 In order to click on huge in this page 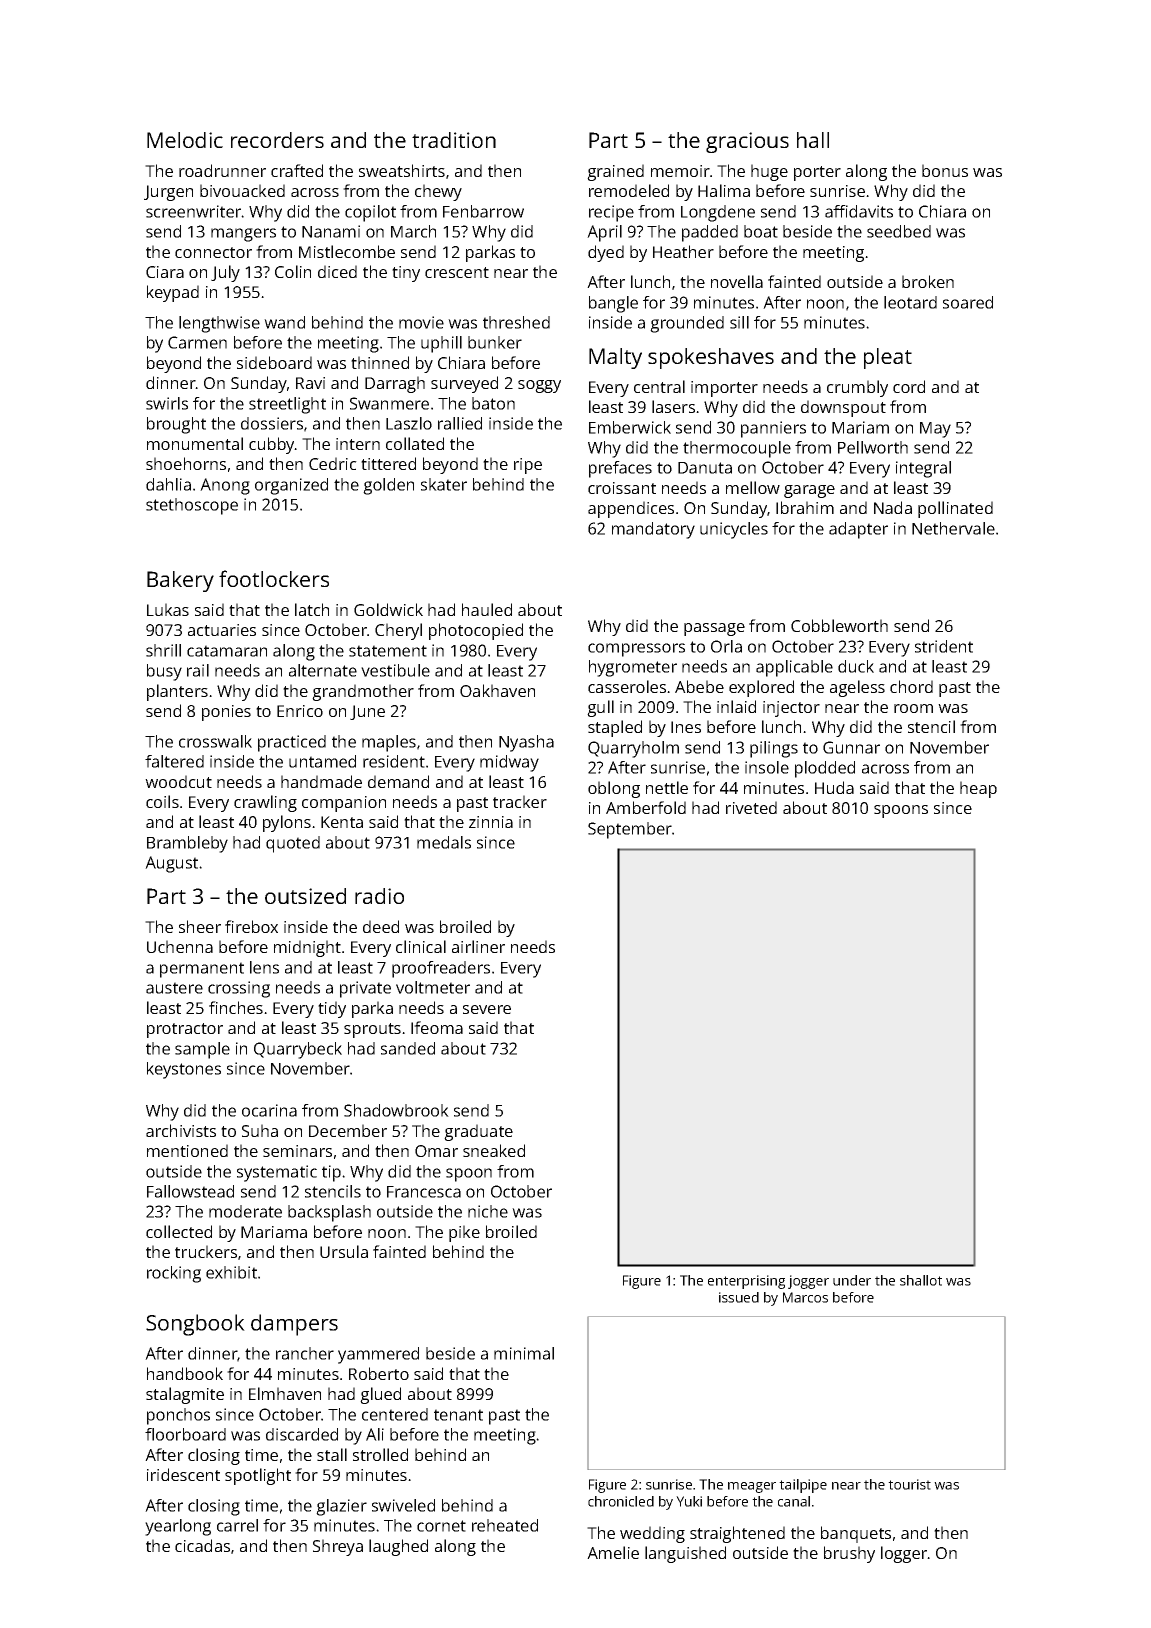, I will do `click(769, 172)`.
